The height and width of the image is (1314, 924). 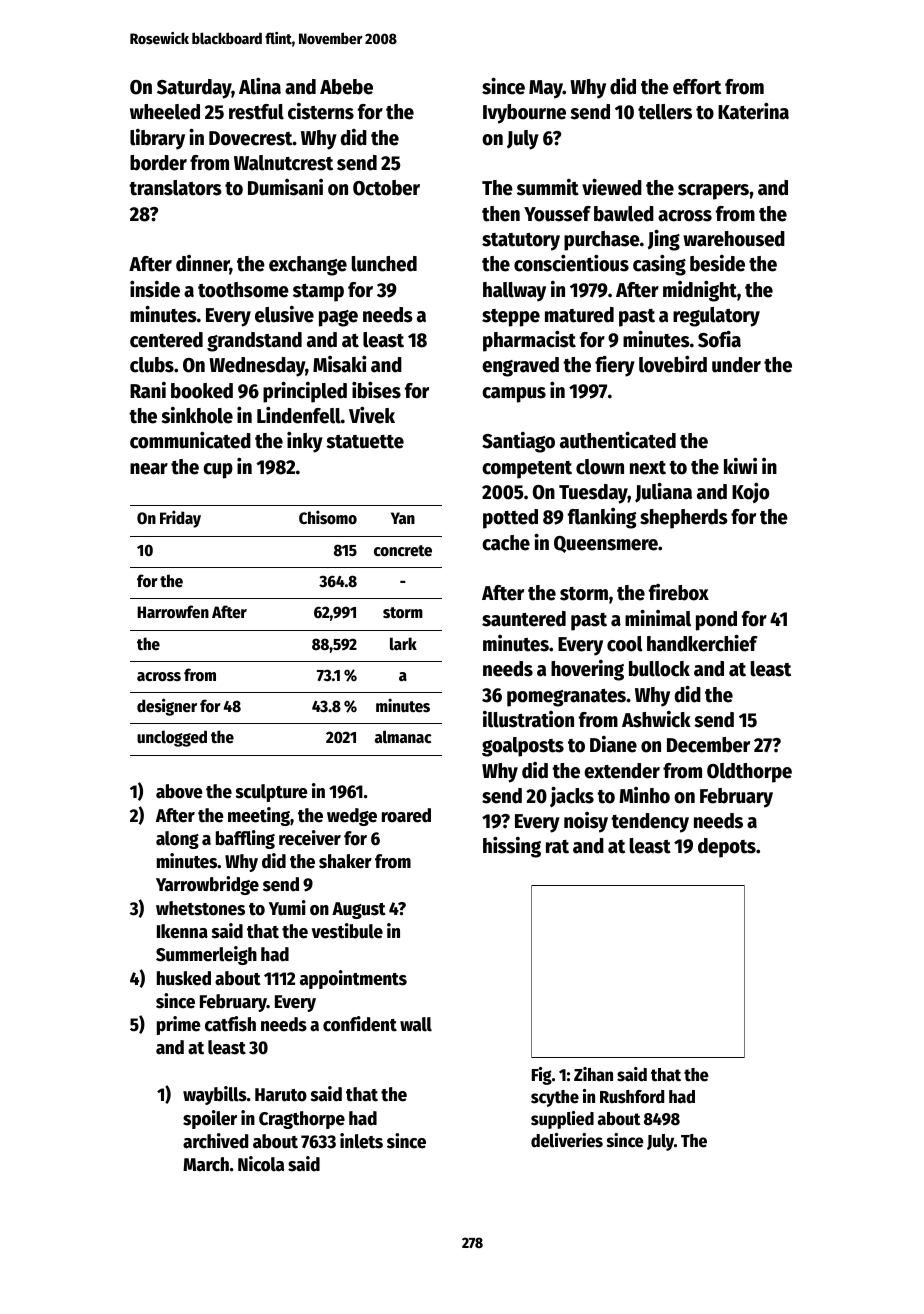 I want to click on Haruto, so click(x=281, y=1095).
